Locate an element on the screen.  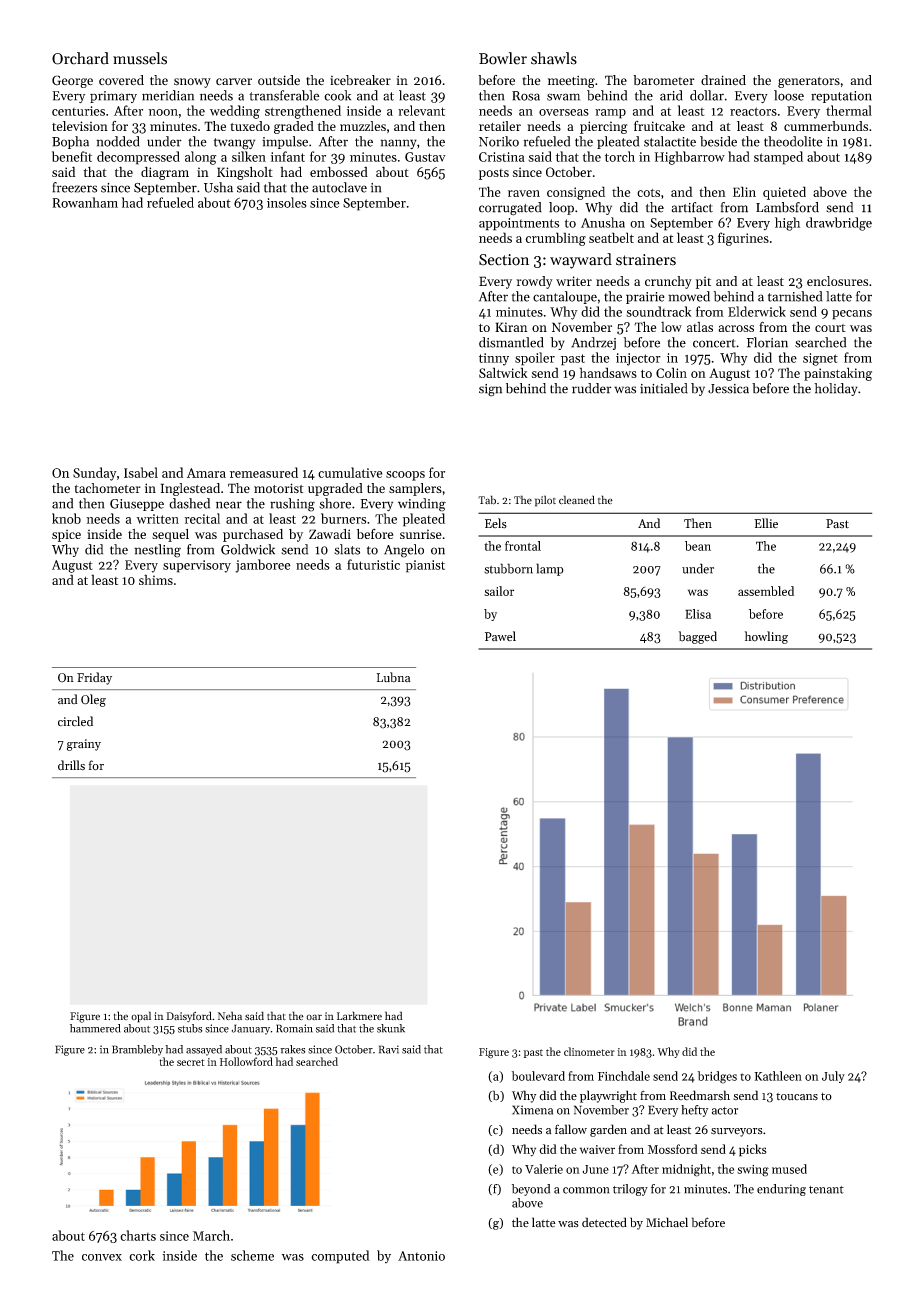
Larkmere is located at coordinates (359, 1016).
